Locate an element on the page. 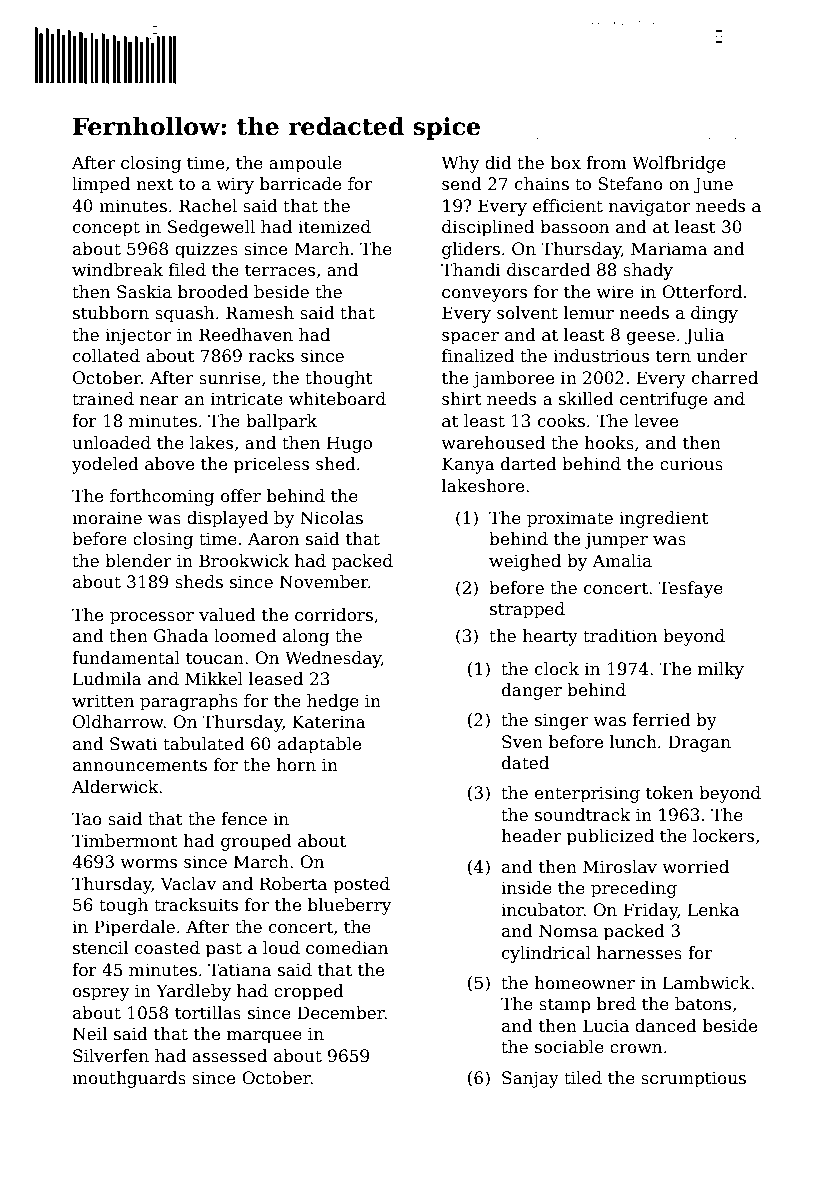  limped is located at coordinates (101, 185).
